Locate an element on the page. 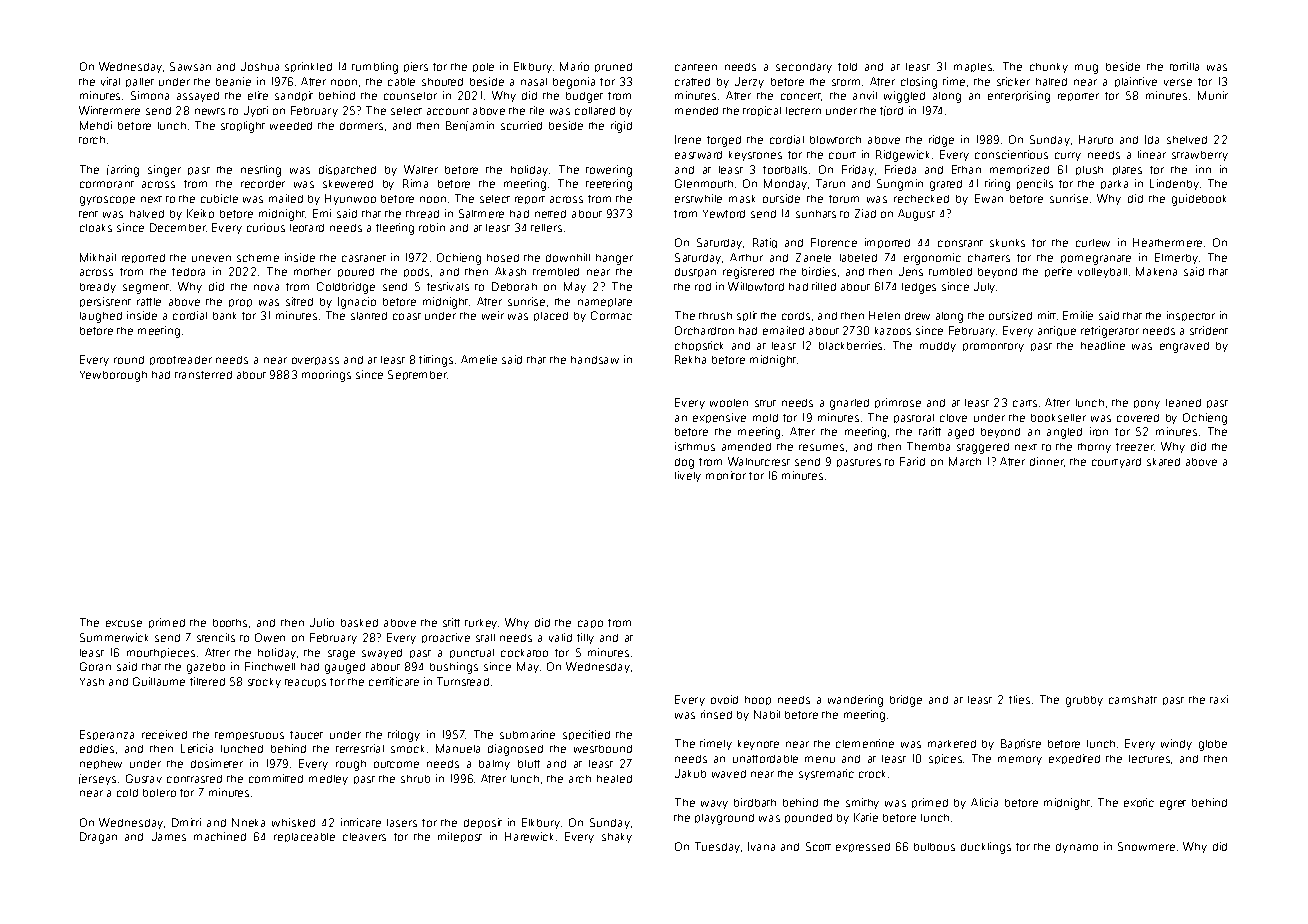 Image resolution: width=1308 pixels, height=924 pixels. concert is located at coordinates (801, 96).
